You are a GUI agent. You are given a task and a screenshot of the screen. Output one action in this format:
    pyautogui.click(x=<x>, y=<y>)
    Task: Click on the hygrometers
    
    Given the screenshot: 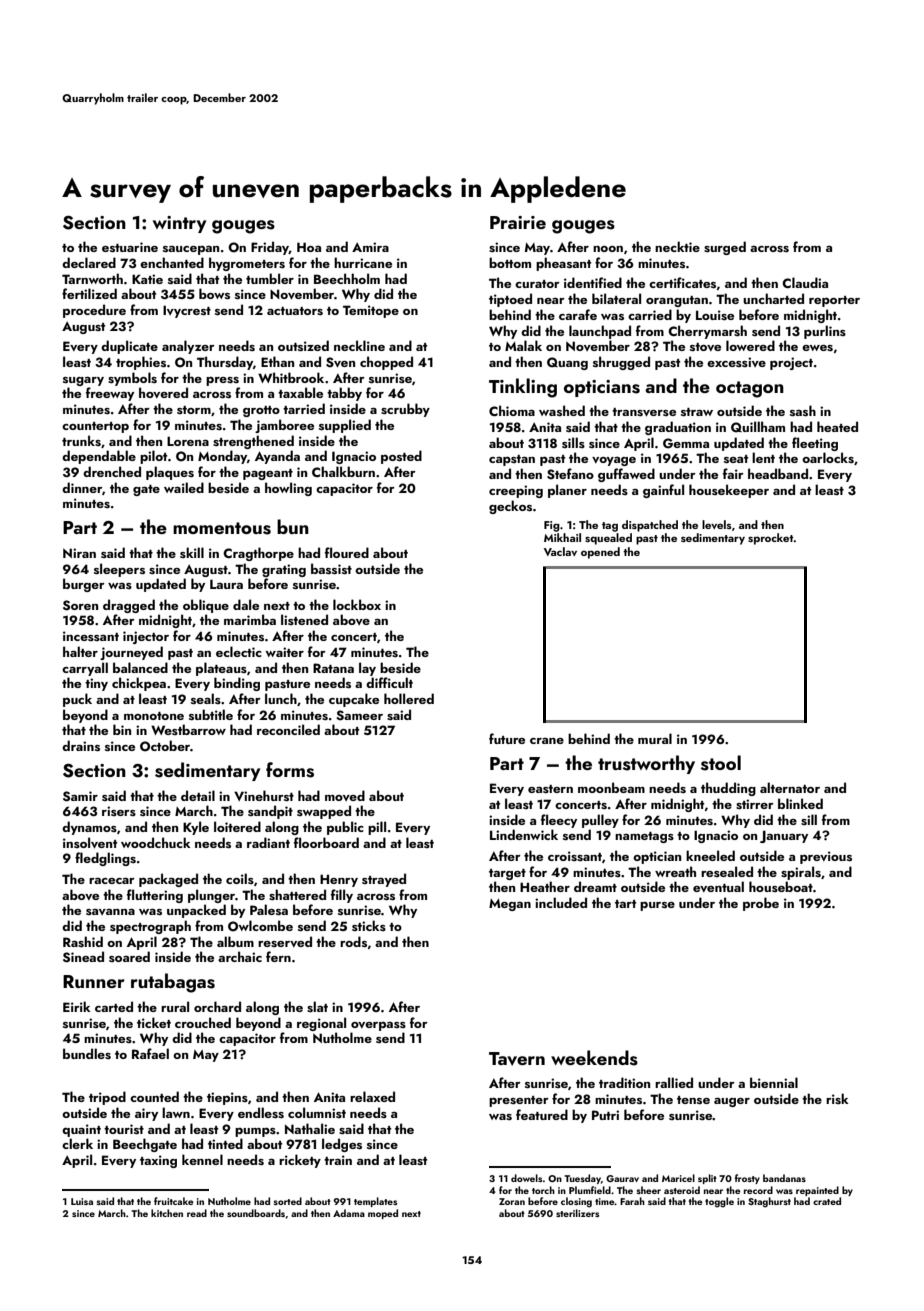 What is the action you would take?
    pyautogui.click(x=247, y=264)
